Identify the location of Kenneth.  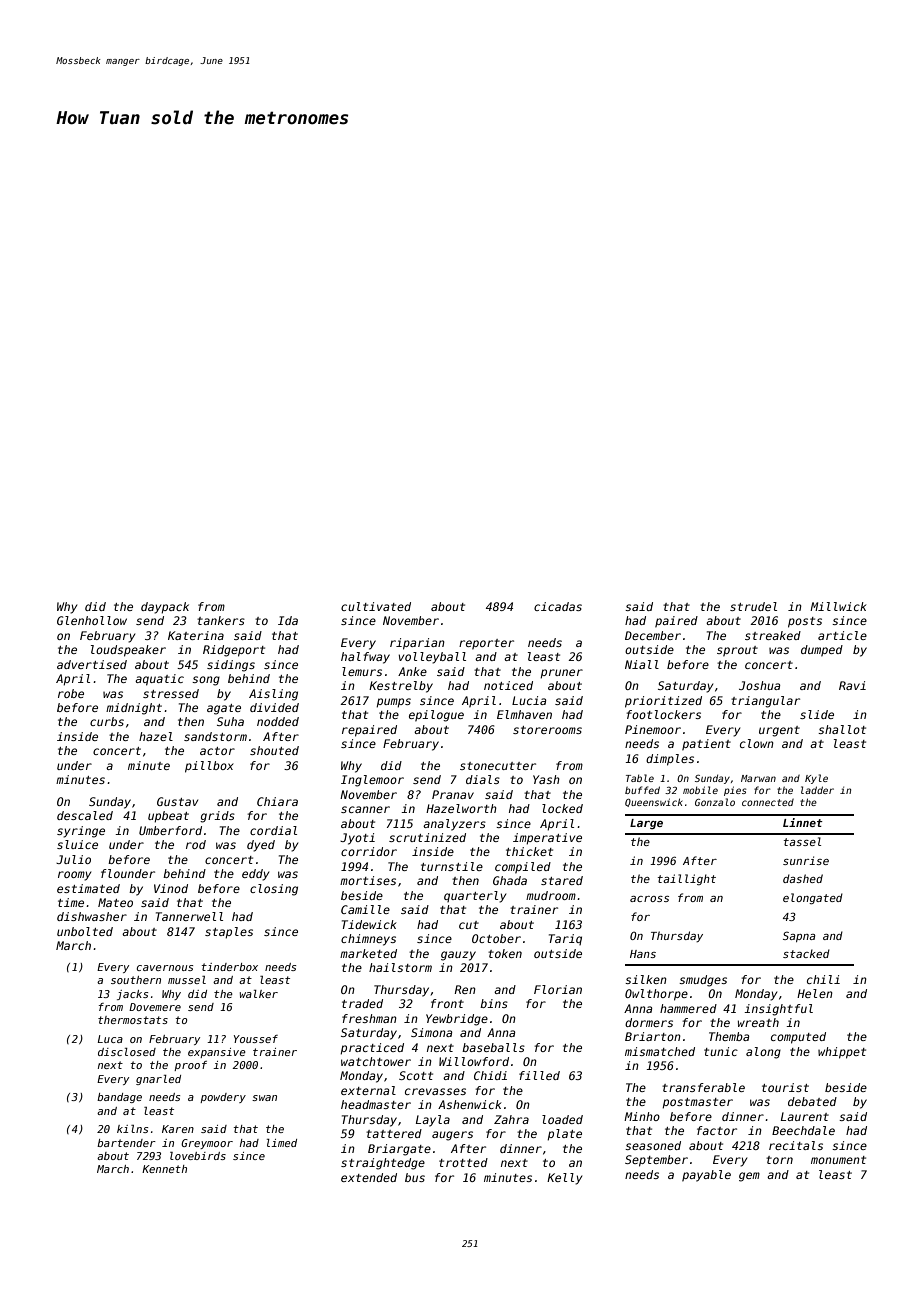
(164, 1169).
